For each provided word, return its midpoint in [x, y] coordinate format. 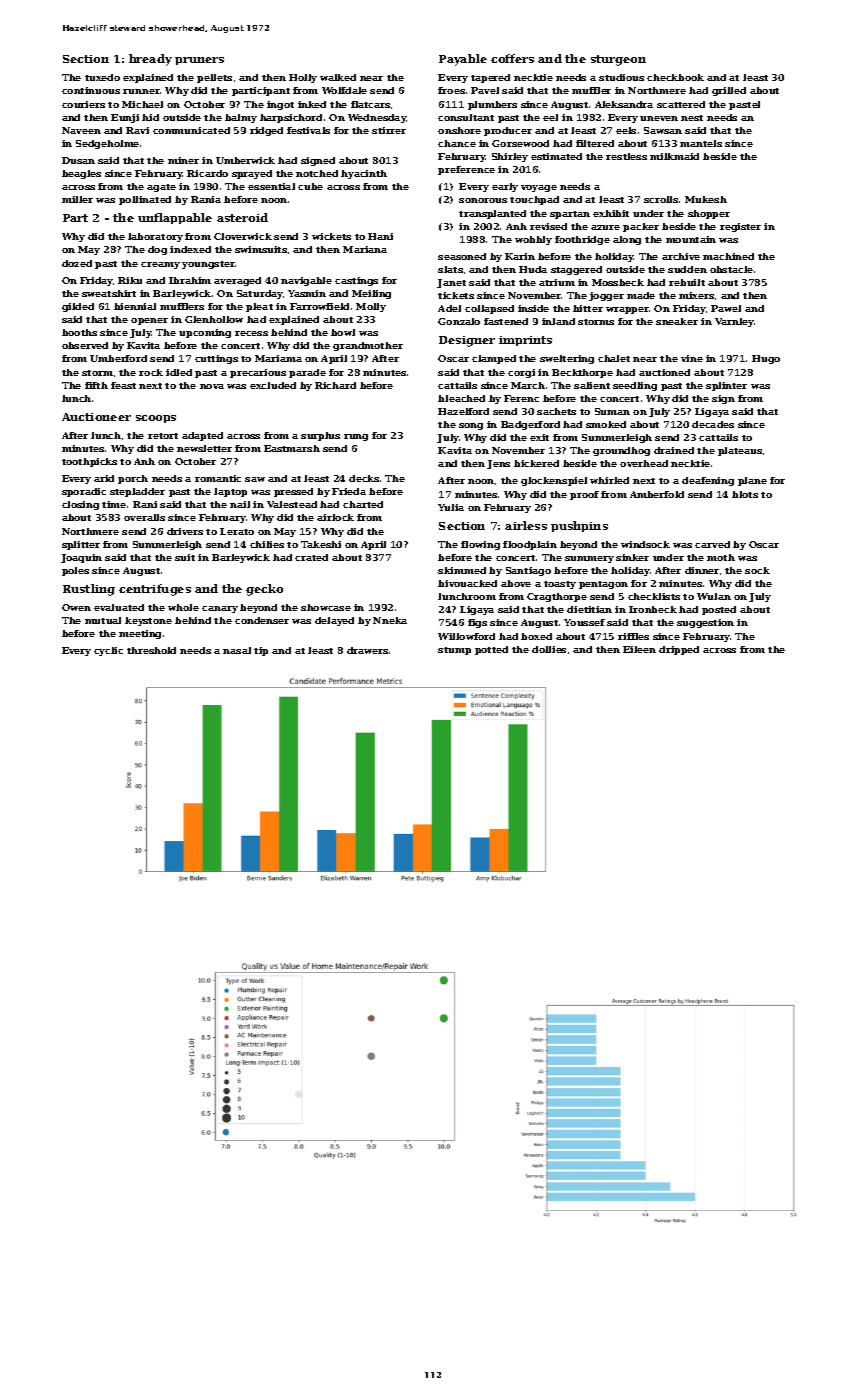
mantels [701, 143]
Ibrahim [190, 280]
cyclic [108, 651]
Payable [463, 60]
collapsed [489, 309]
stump [454, 651]
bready [150, 60]
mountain [691, 239]
